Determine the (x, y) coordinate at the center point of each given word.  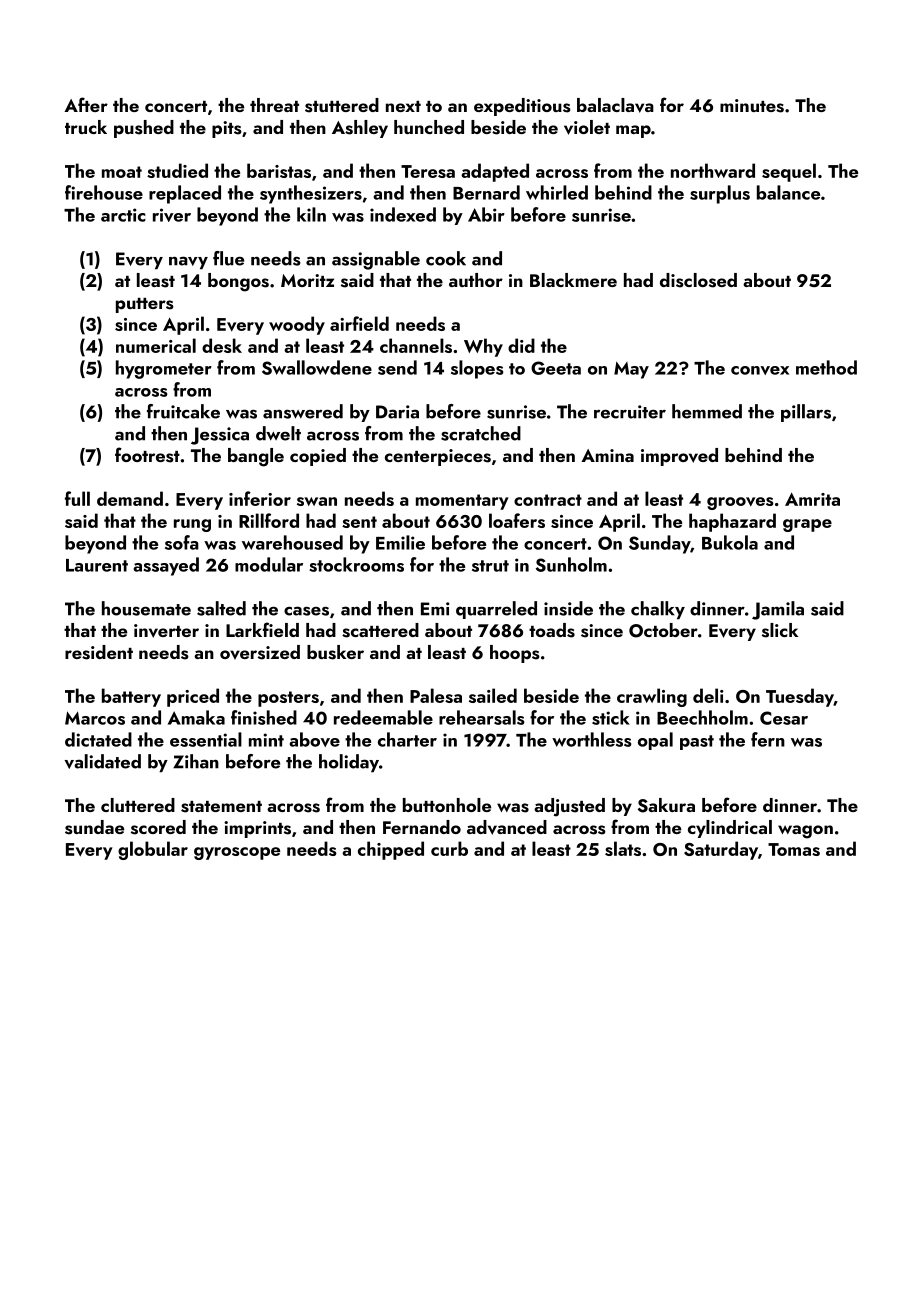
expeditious (522, 107)
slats (623, 848)
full (77, 498)
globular (153, 850)
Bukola (730, 542)
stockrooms (356, 564)
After (86, 104)
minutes (752, 106)
